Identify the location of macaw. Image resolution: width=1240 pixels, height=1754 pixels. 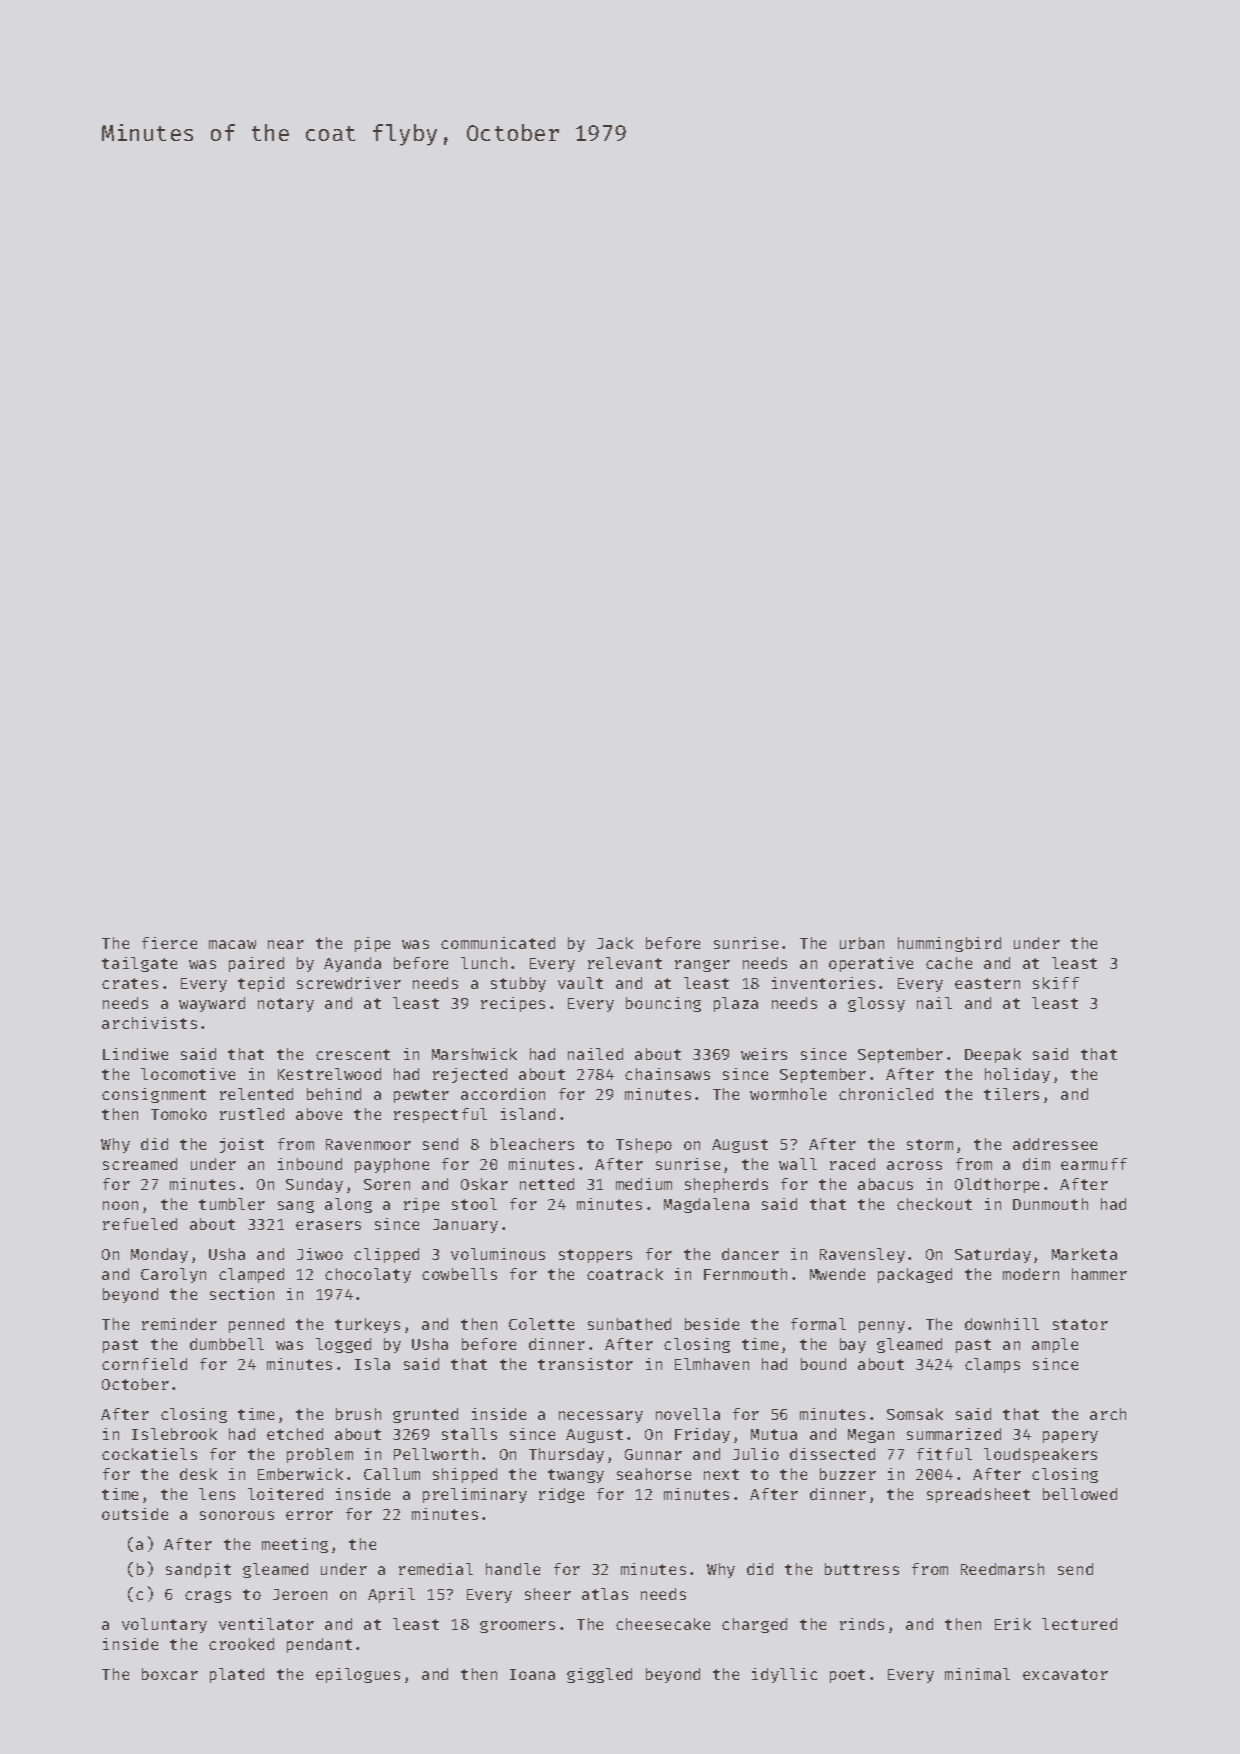
(232, 944).
